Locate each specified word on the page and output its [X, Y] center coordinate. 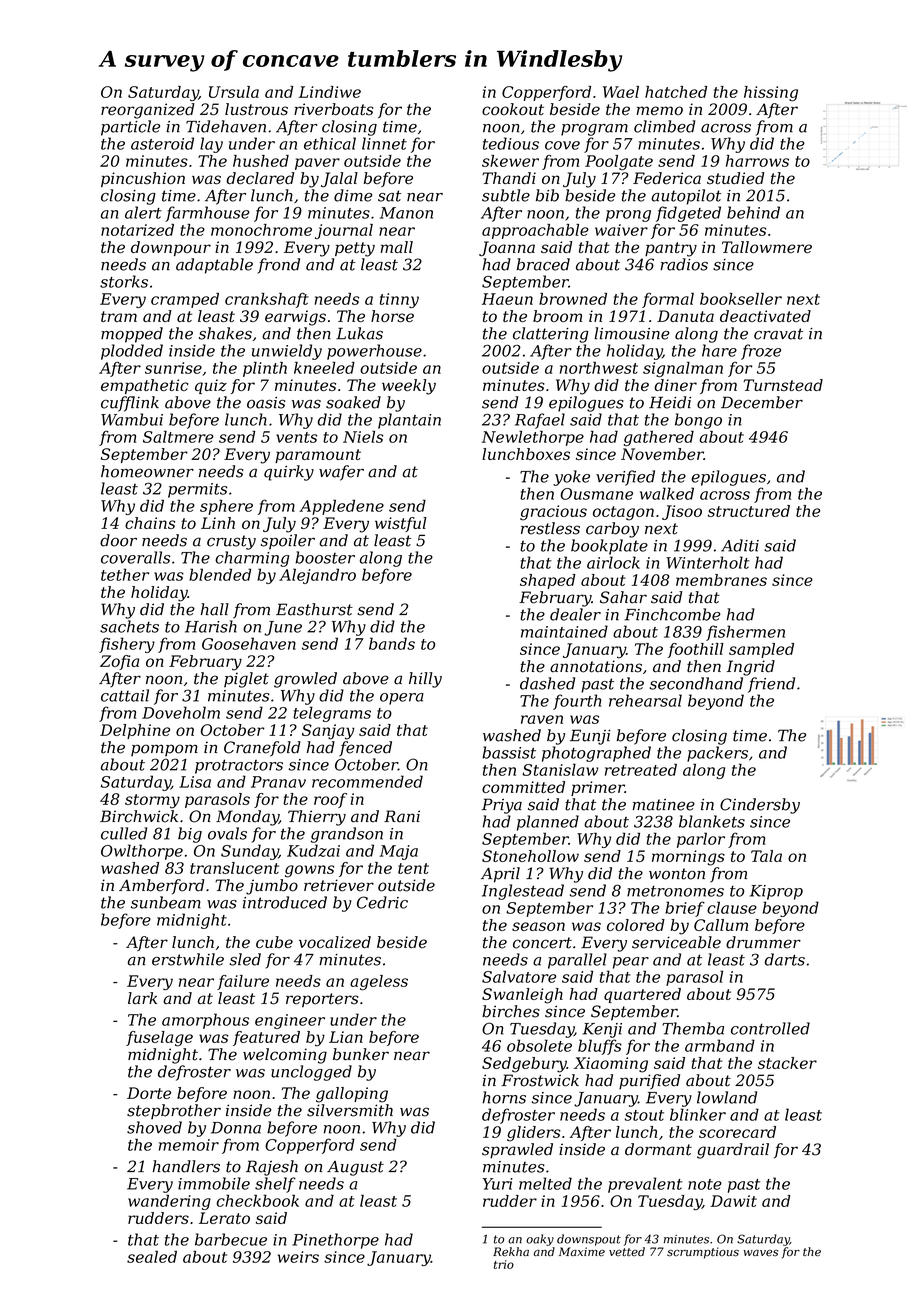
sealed [152, 1257]
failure [243, 982]
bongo [698, 421]
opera [402, 699]
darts [785, 959]
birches [511, 1011]
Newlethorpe [533, 438]
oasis [266, 403]
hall [215, 609]
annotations [596, 666]
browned [573, 299]
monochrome [261, 230]
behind [753, 212]
